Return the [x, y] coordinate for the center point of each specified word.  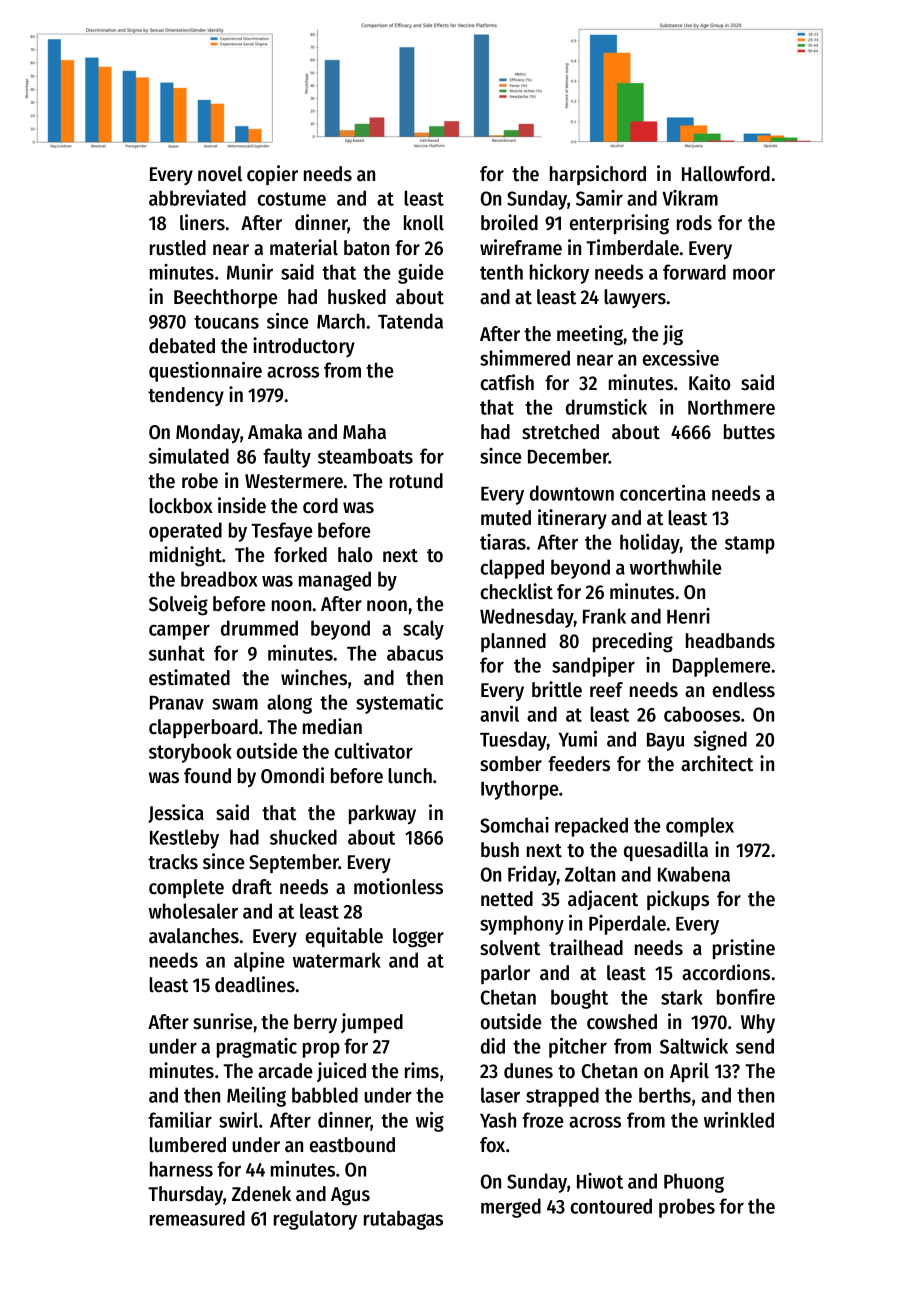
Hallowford [726, 174]
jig [673, 335]
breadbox [219, 579]
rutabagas [403, 1220]
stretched [560, 432]
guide [420, 274]
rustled [178, 248]
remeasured [197, 1218]
